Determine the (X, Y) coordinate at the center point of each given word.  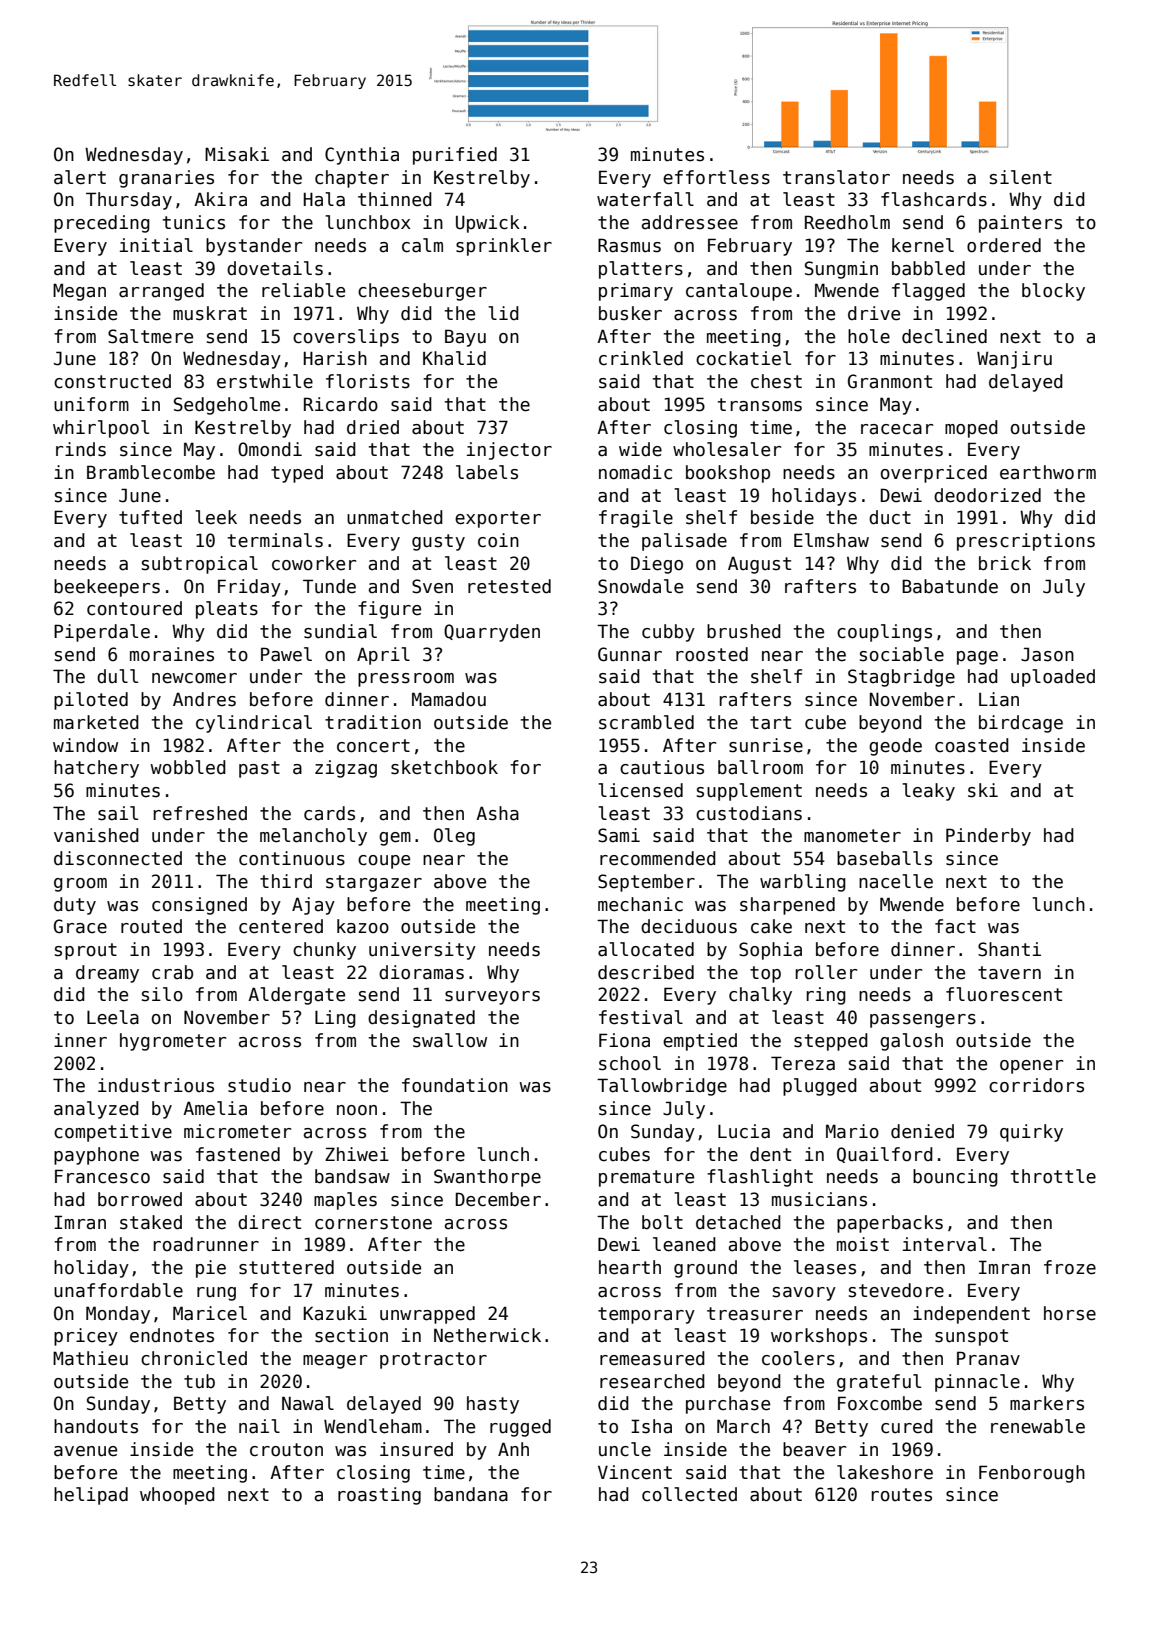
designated (421, 1019)
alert (80, 177)
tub (199, 1381)
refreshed (200, 813)
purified (455, 156)
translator (836, 177)
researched (652, 1381)
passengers (923, 1021)
